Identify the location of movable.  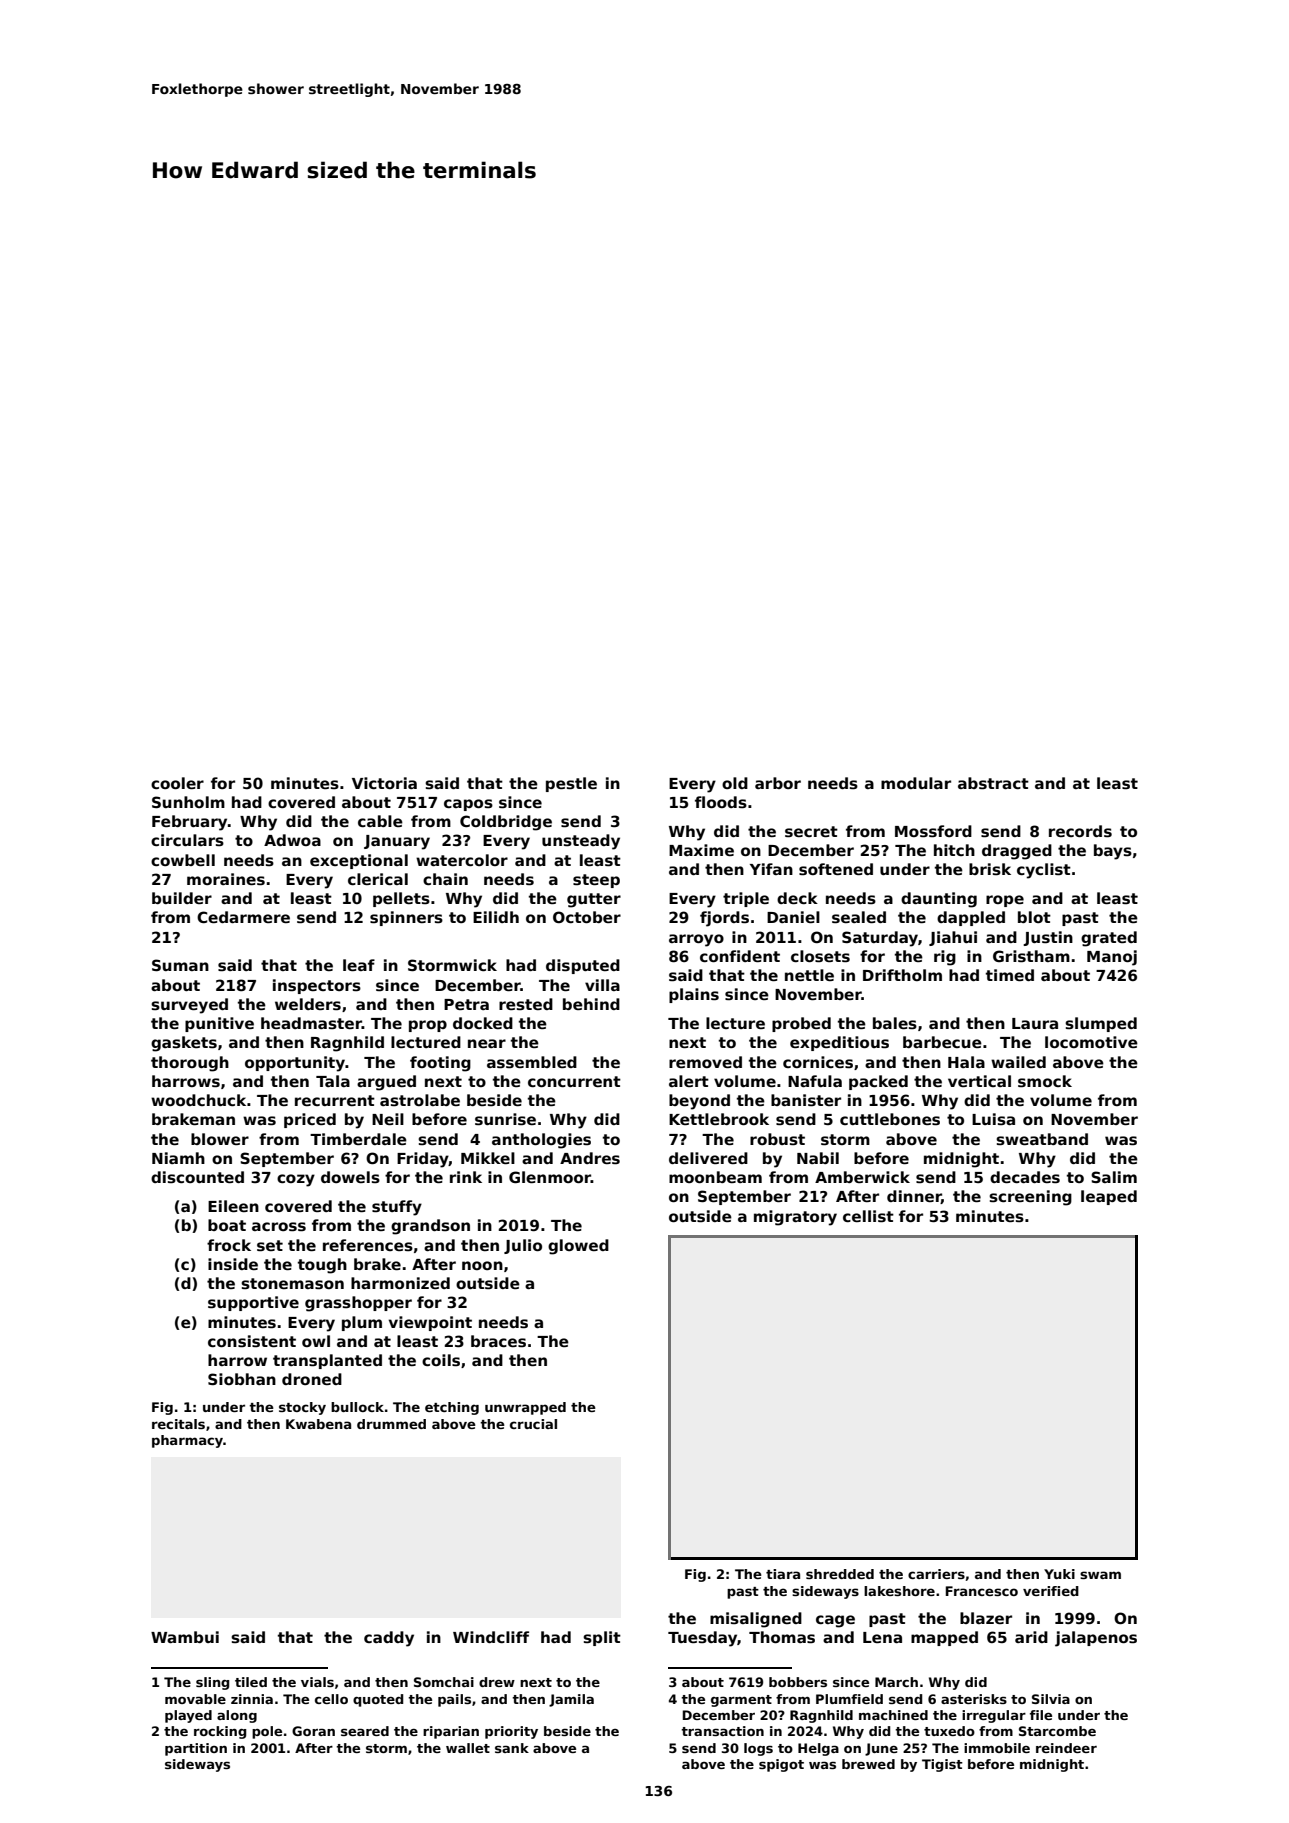
(195, 1699).
